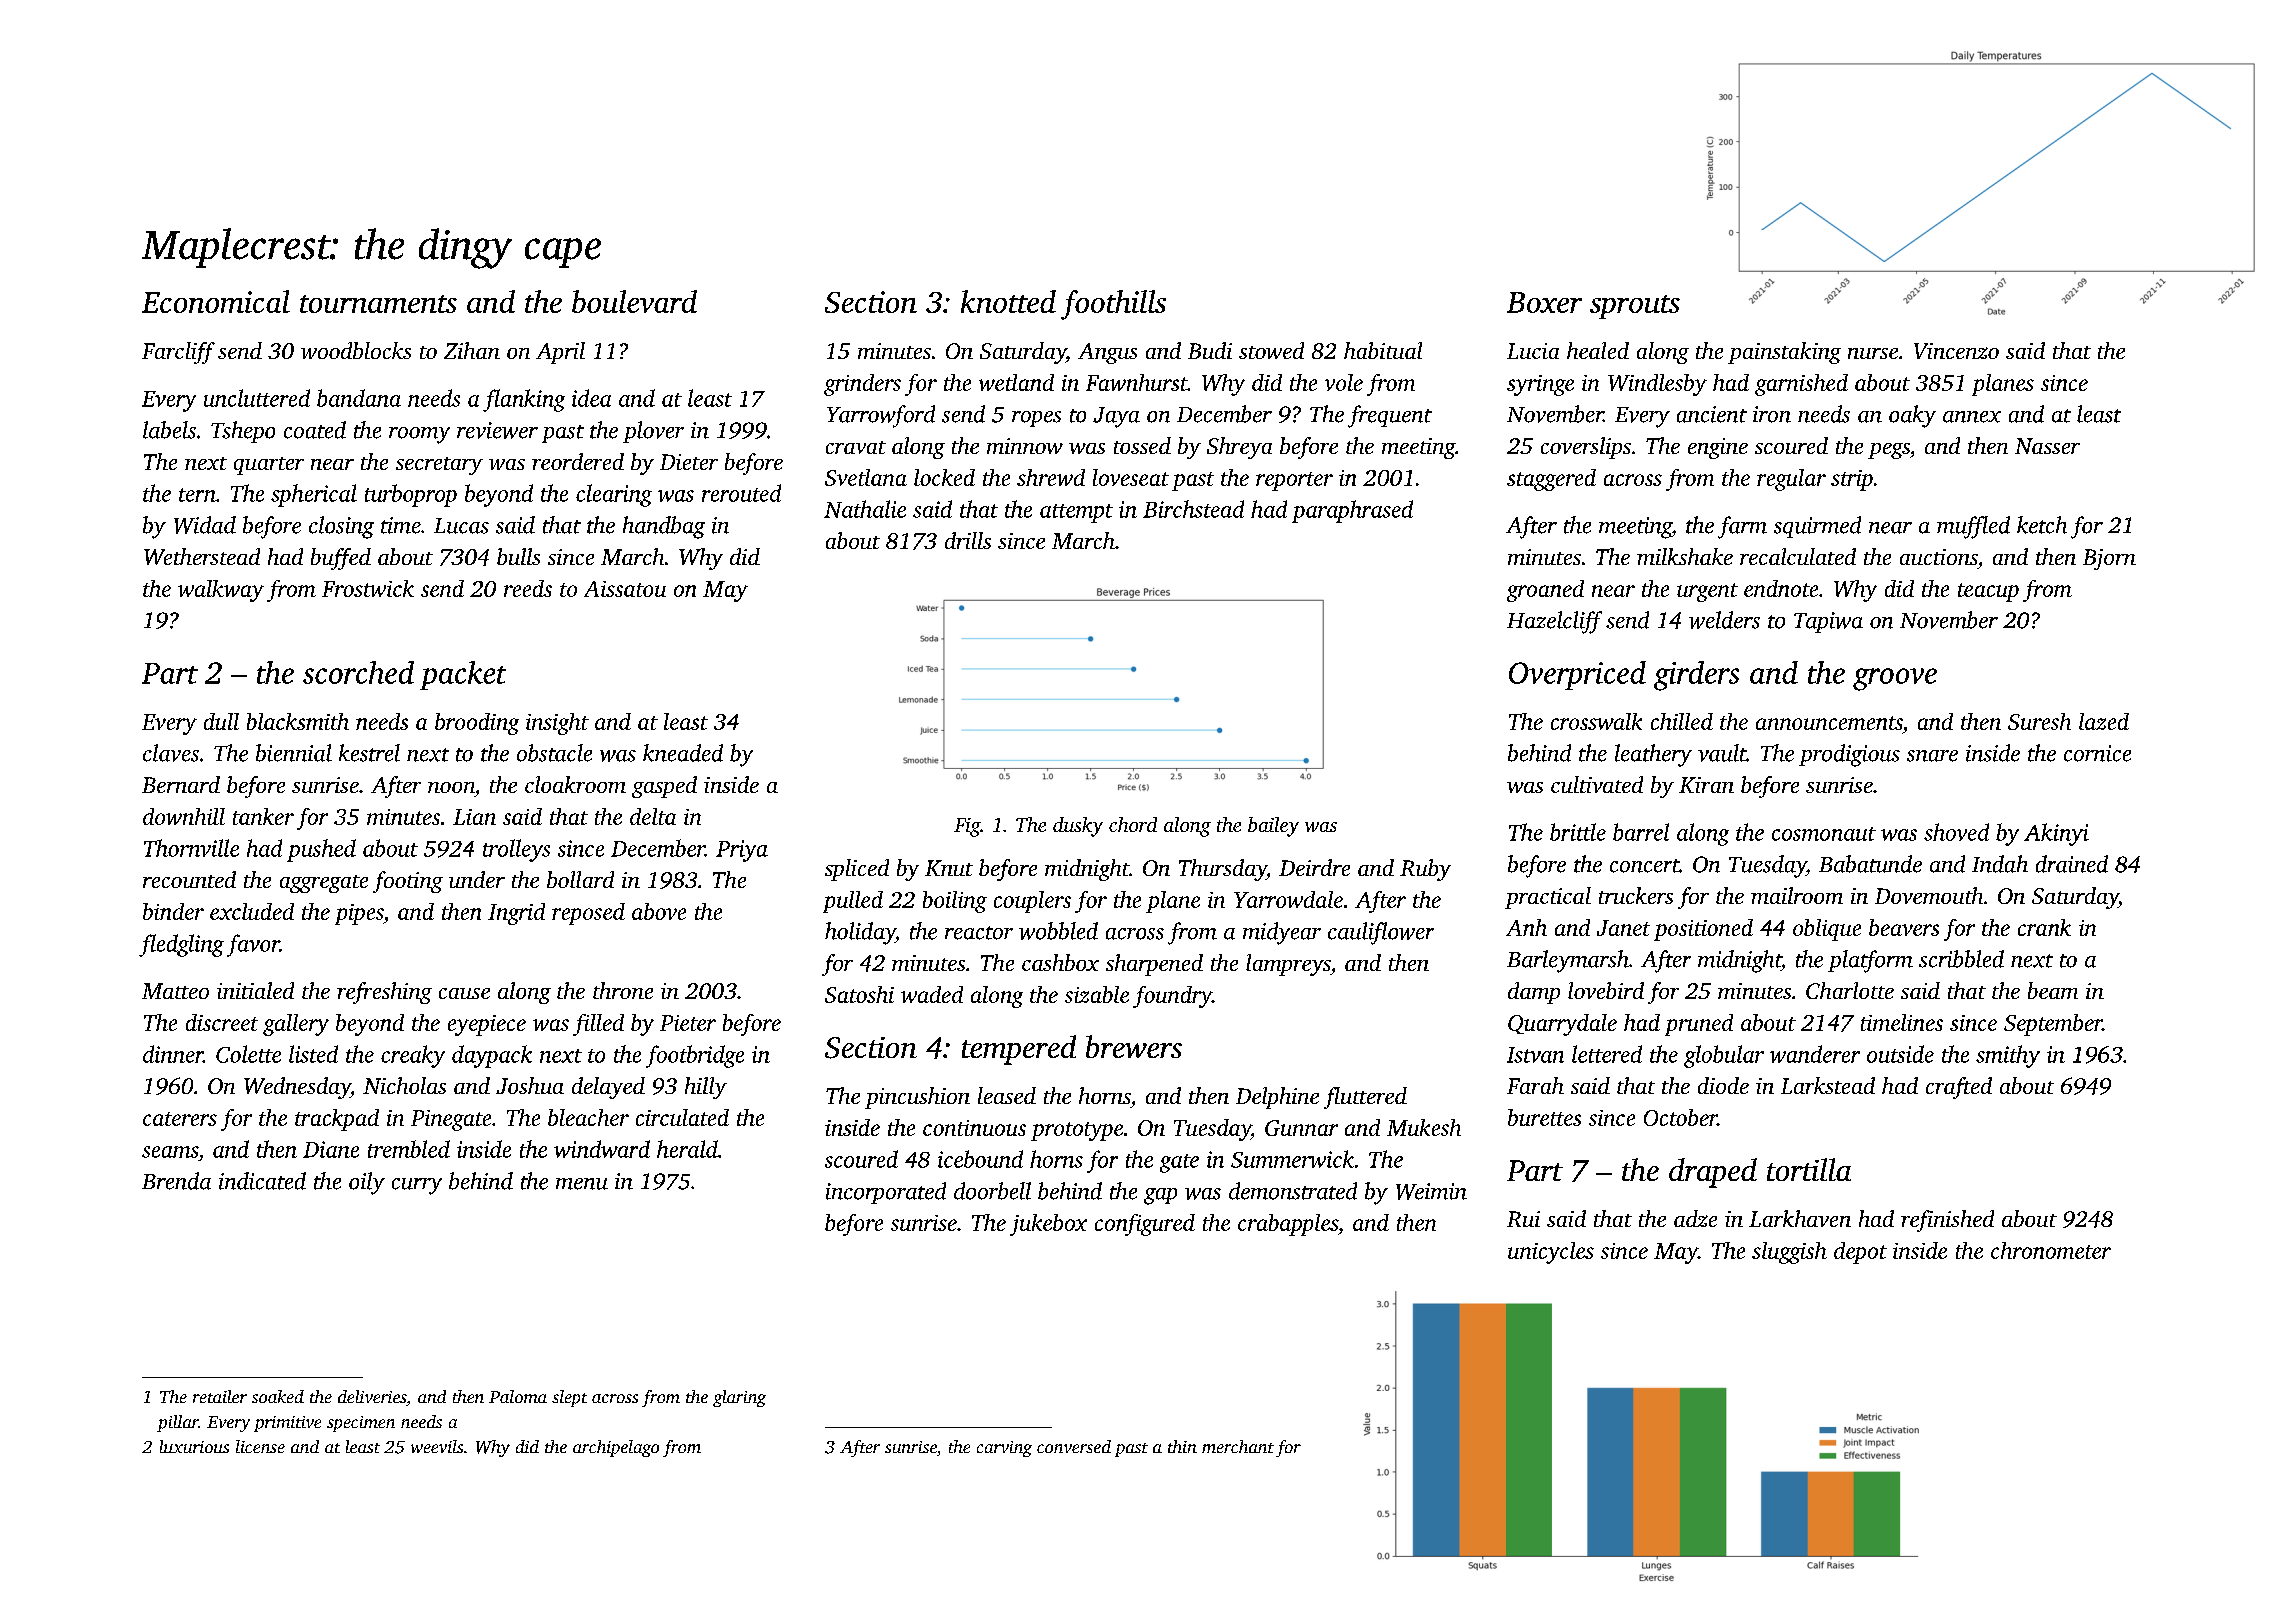  I want to click on packet, so click(463, 675).
